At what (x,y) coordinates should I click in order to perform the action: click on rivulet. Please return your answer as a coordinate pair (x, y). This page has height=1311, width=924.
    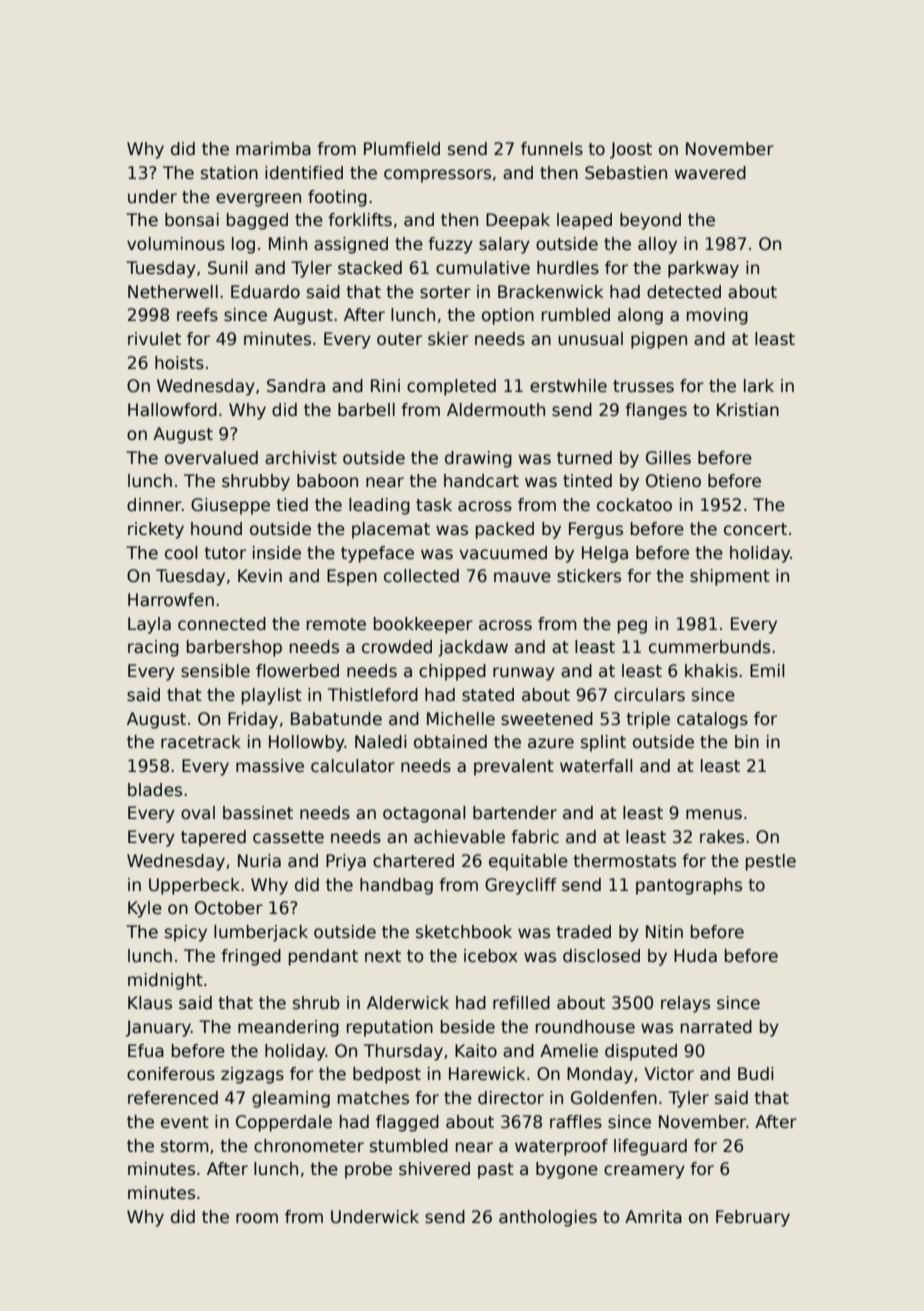
    Looking at the image, I should click on (154, 339).
